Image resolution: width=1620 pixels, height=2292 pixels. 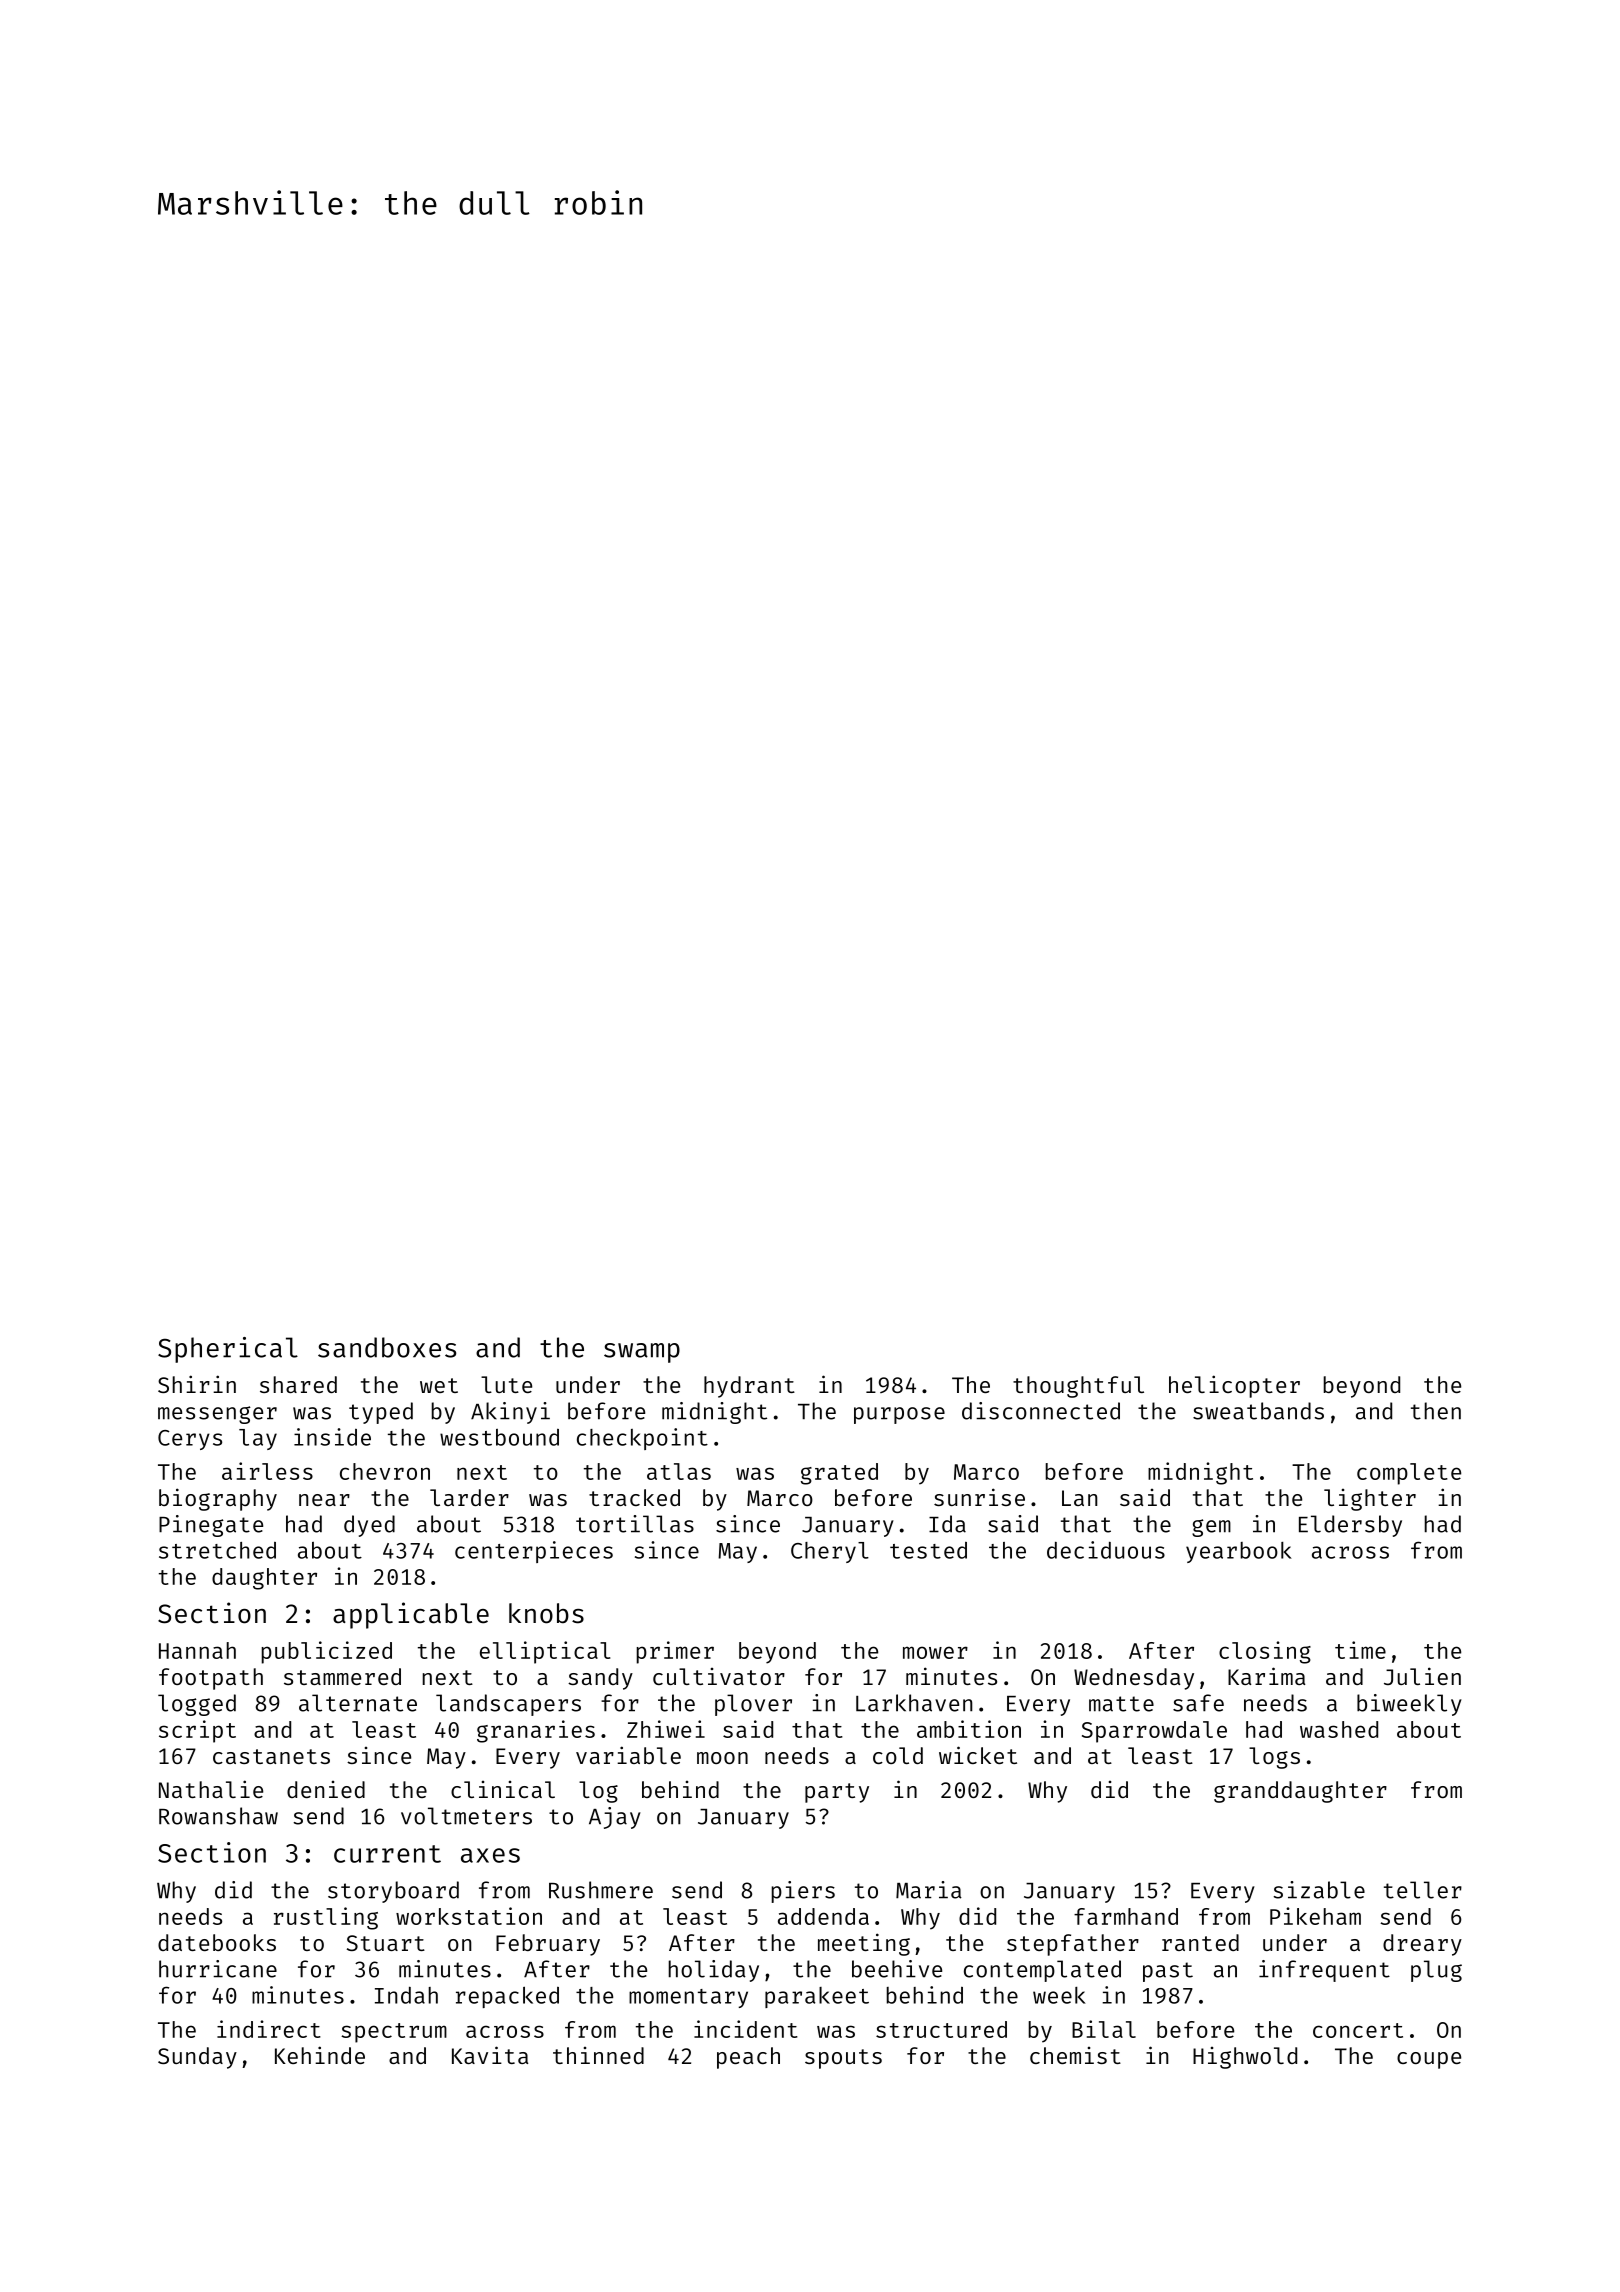 I want to click on elliptical, so click(x=545, y=1652).
